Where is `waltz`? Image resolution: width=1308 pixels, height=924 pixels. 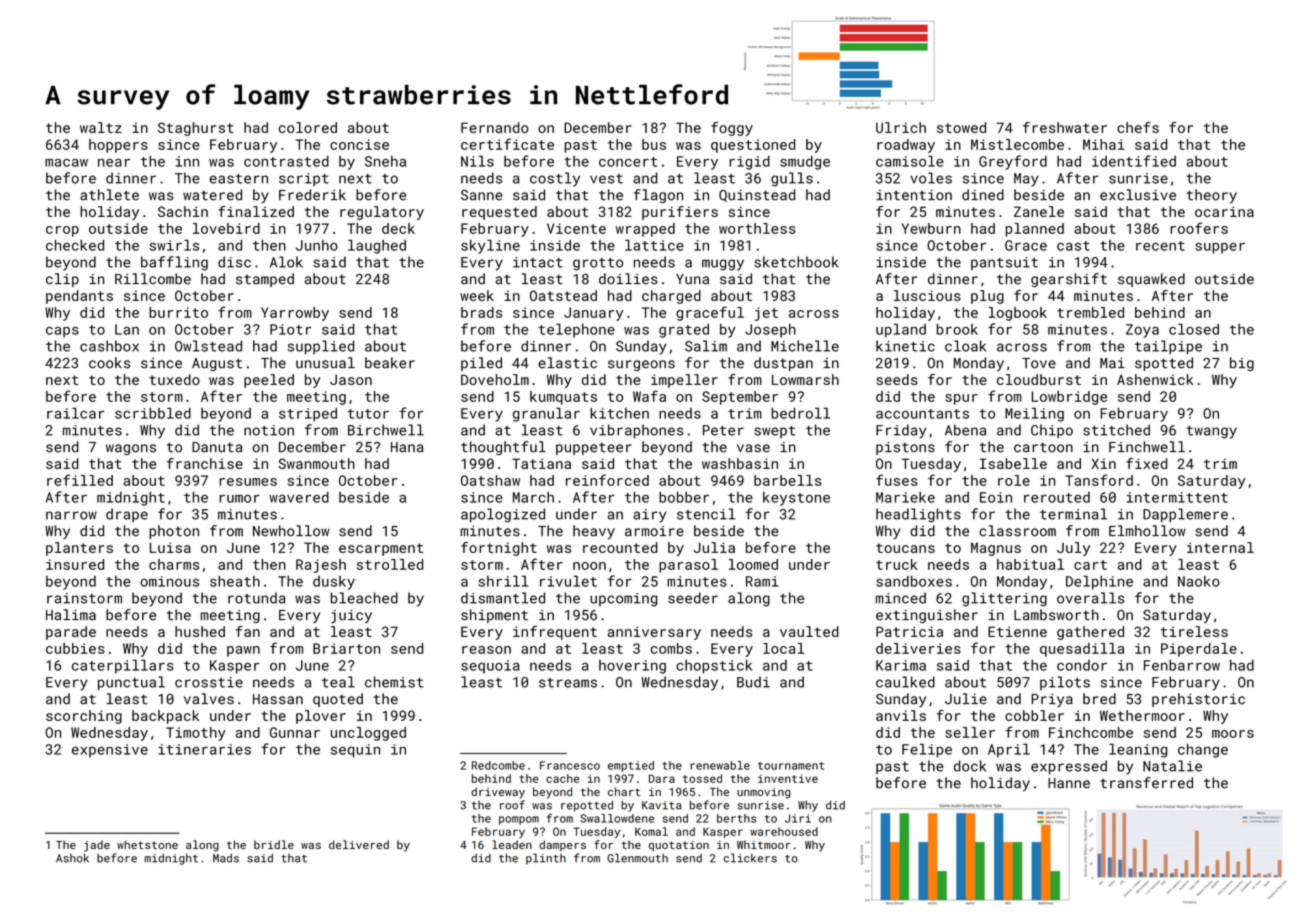
waltz is located at coordinates (101, 127).
